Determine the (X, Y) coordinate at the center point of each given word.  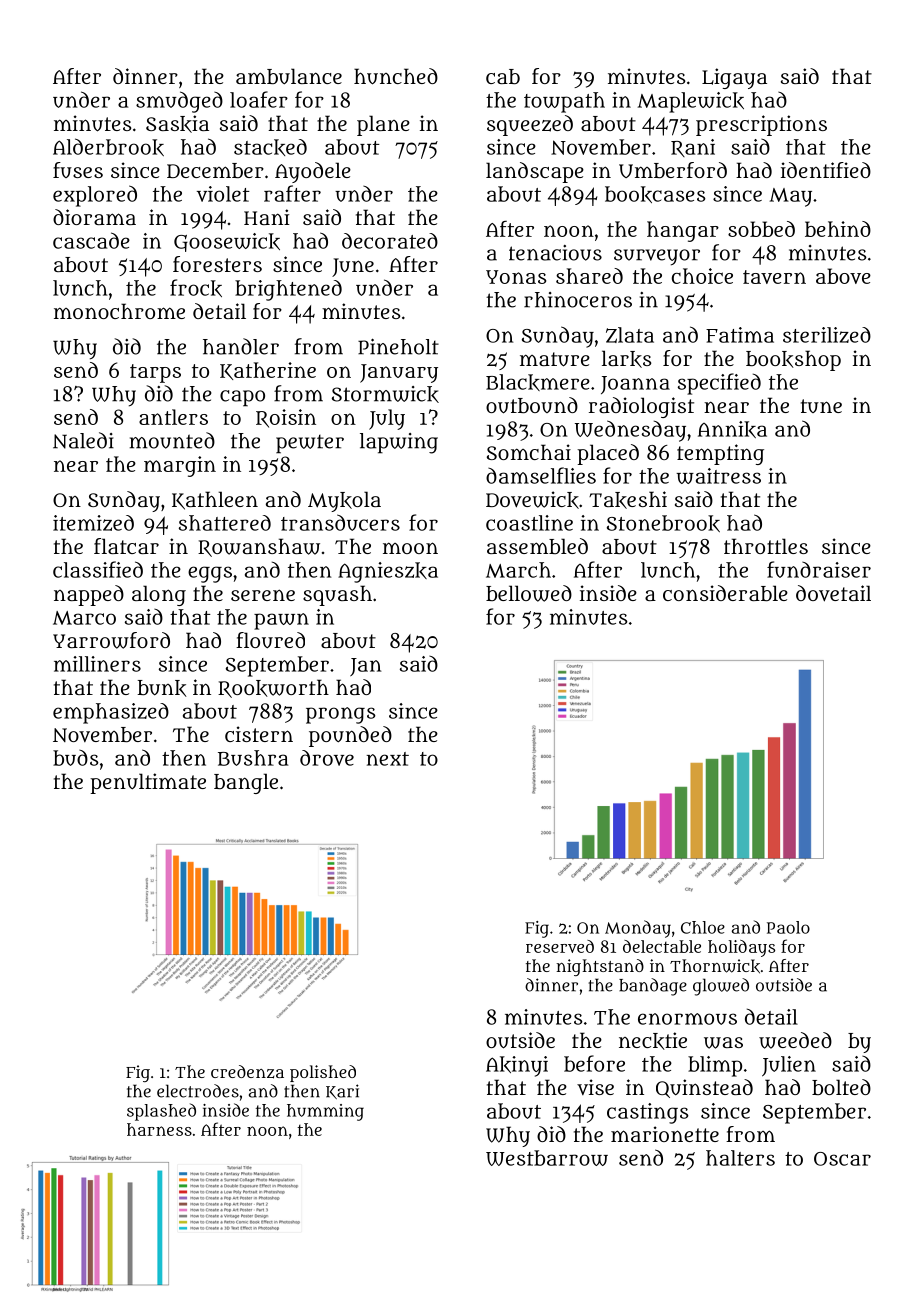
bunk (162, 688)
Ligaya (734, 78)
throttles (766, 546)
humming (325, 1112)
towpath (564, 102)
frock (196, 288)
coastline (529, 523)
